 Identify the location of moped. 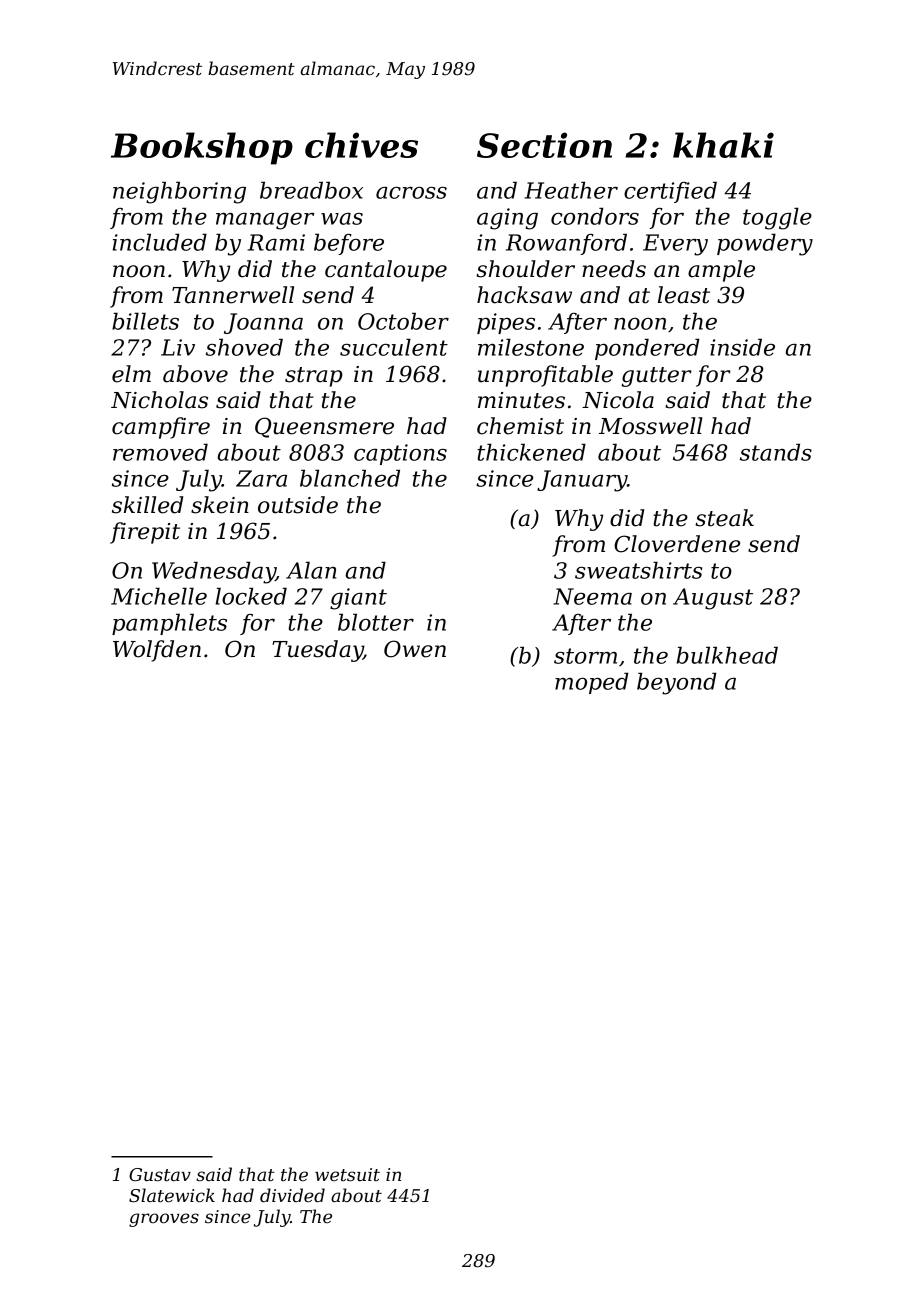
(592, 683).
